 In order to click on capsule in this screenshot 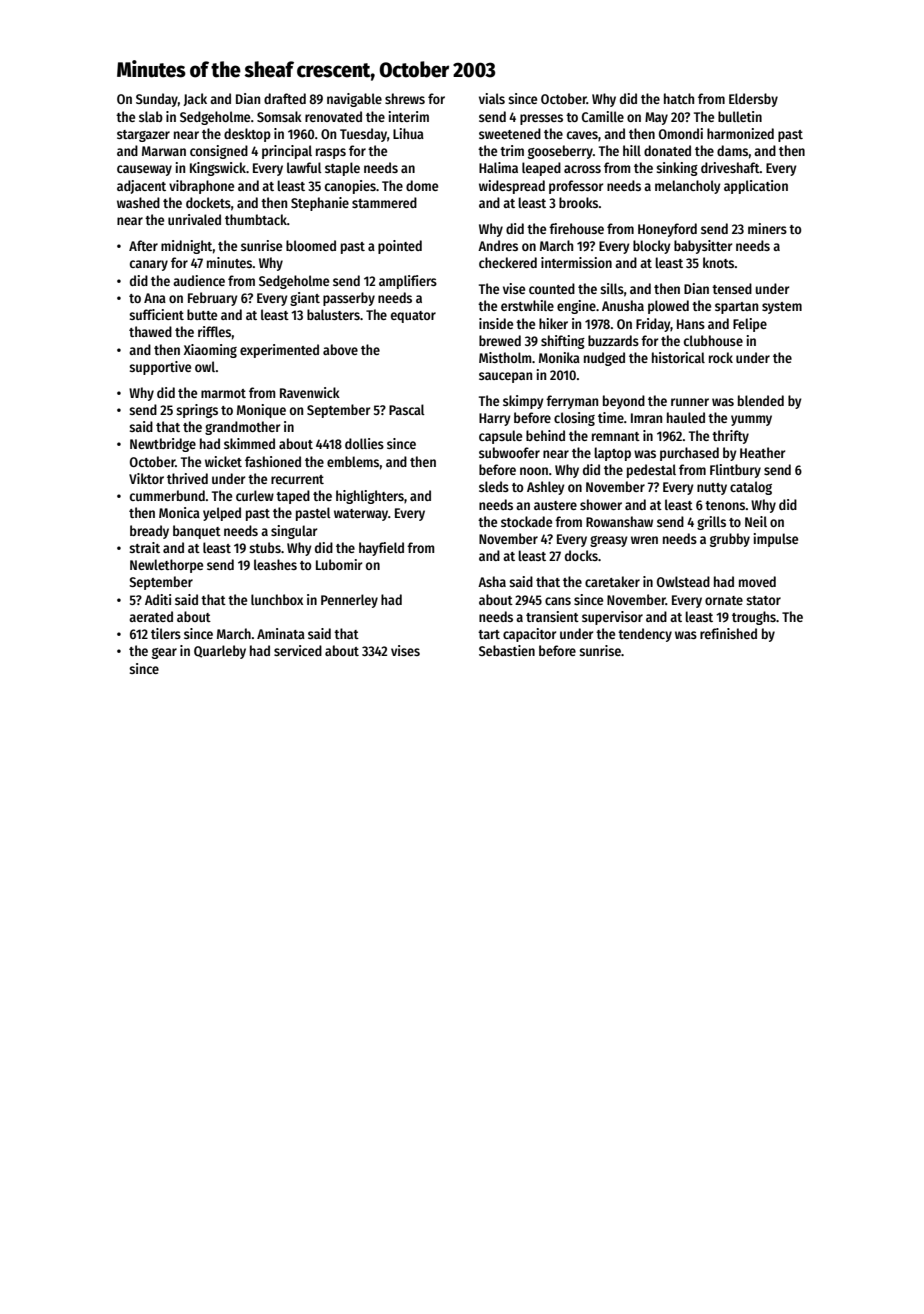, I will do `click(500, 437)`.
